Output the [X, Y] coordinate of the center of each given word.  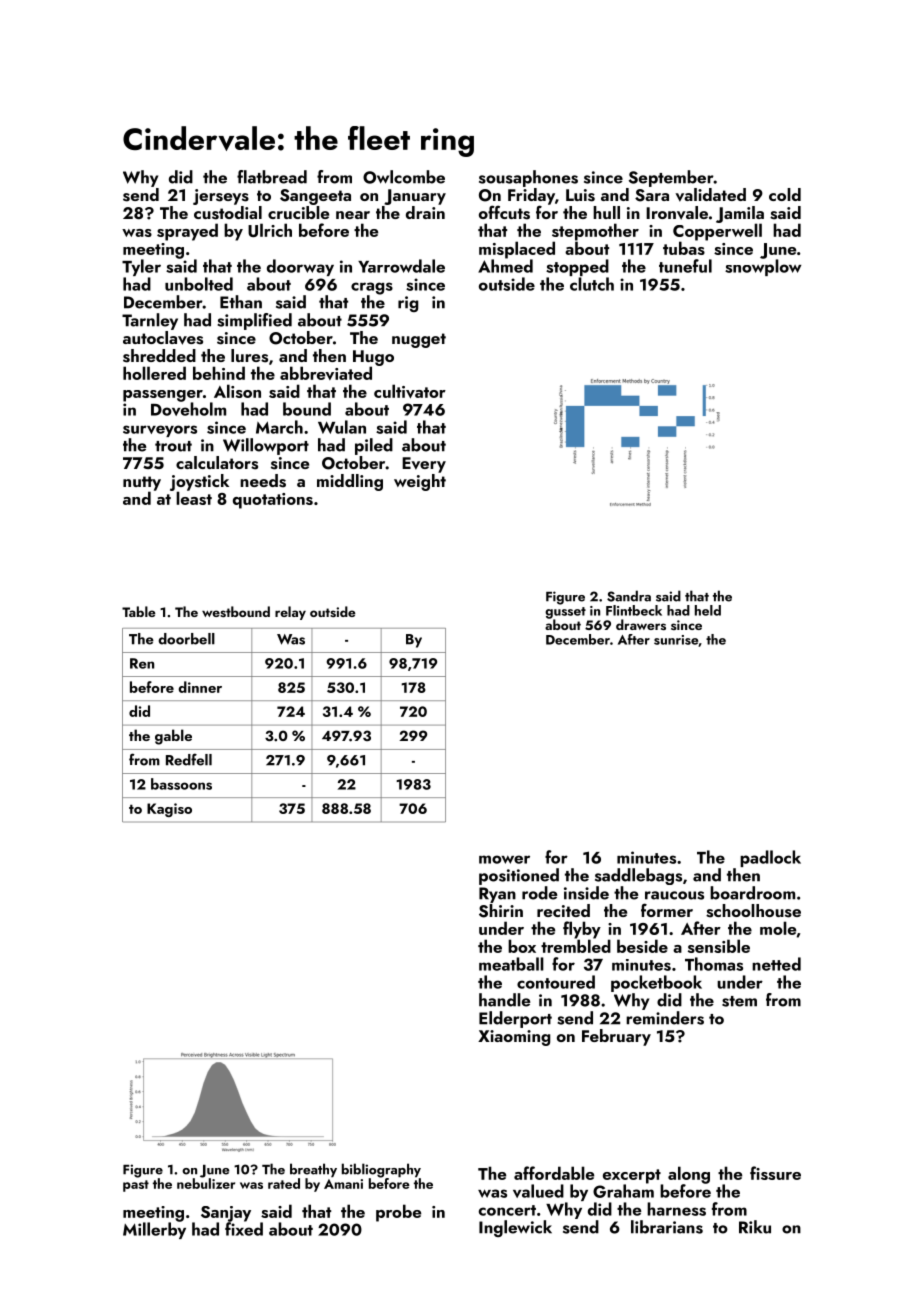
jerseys [221, 197]
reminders [665, 1018]
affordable [554, 1173]
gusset [565, 613]
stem [739, 1001]
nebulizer [206, 1183]
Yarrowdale [401, 266]
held [708, 610]
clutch [592, 284]
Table [139, 611]
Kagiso [169, 810]
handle [504, 1000]
